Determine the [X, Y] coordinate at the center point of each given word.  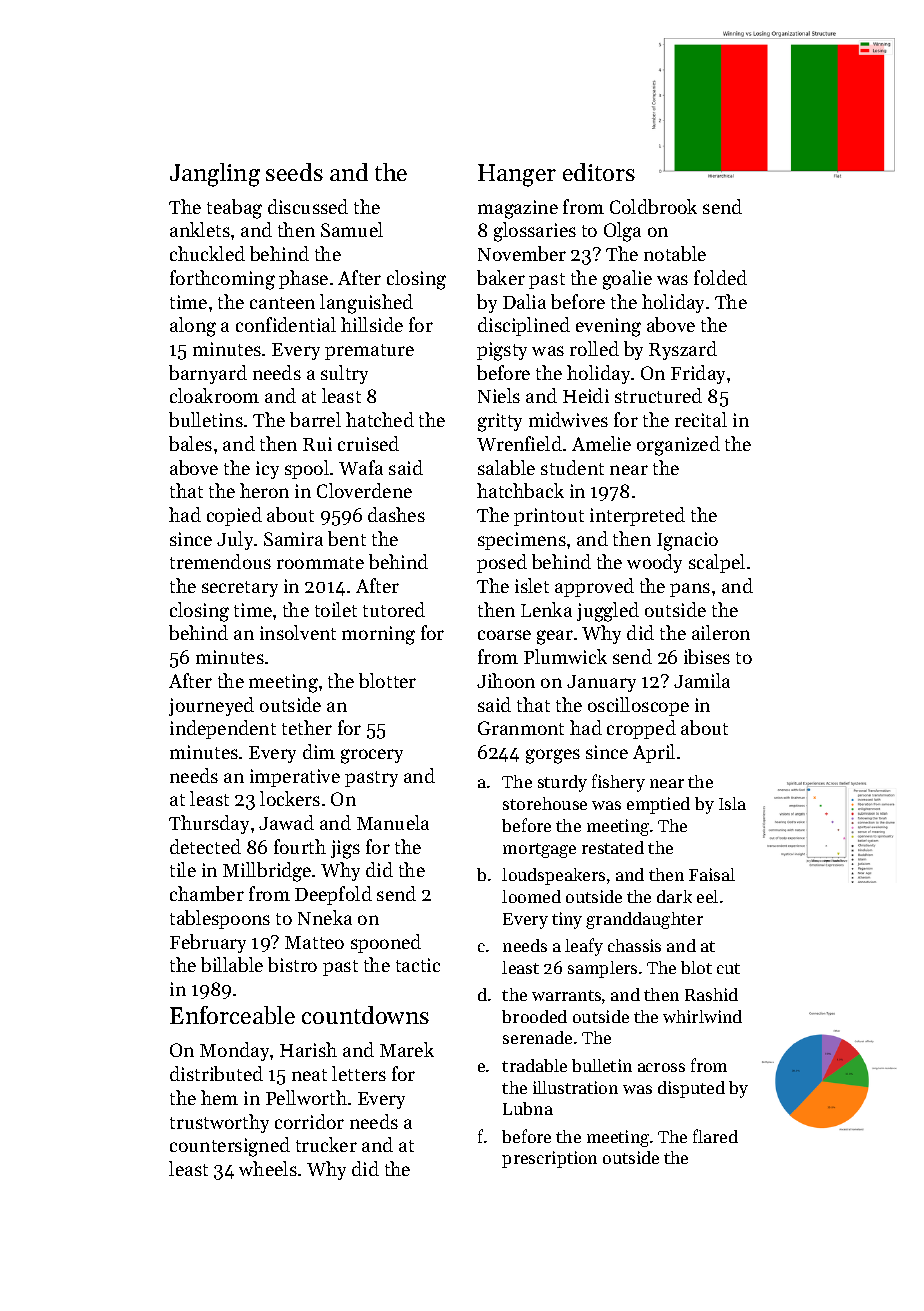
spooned [386, 943]
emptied [658, 805]
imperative [295, 778]
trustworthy [219, 1123]
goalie [627, 280]
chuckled [207, 253]
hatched [380, 419]
